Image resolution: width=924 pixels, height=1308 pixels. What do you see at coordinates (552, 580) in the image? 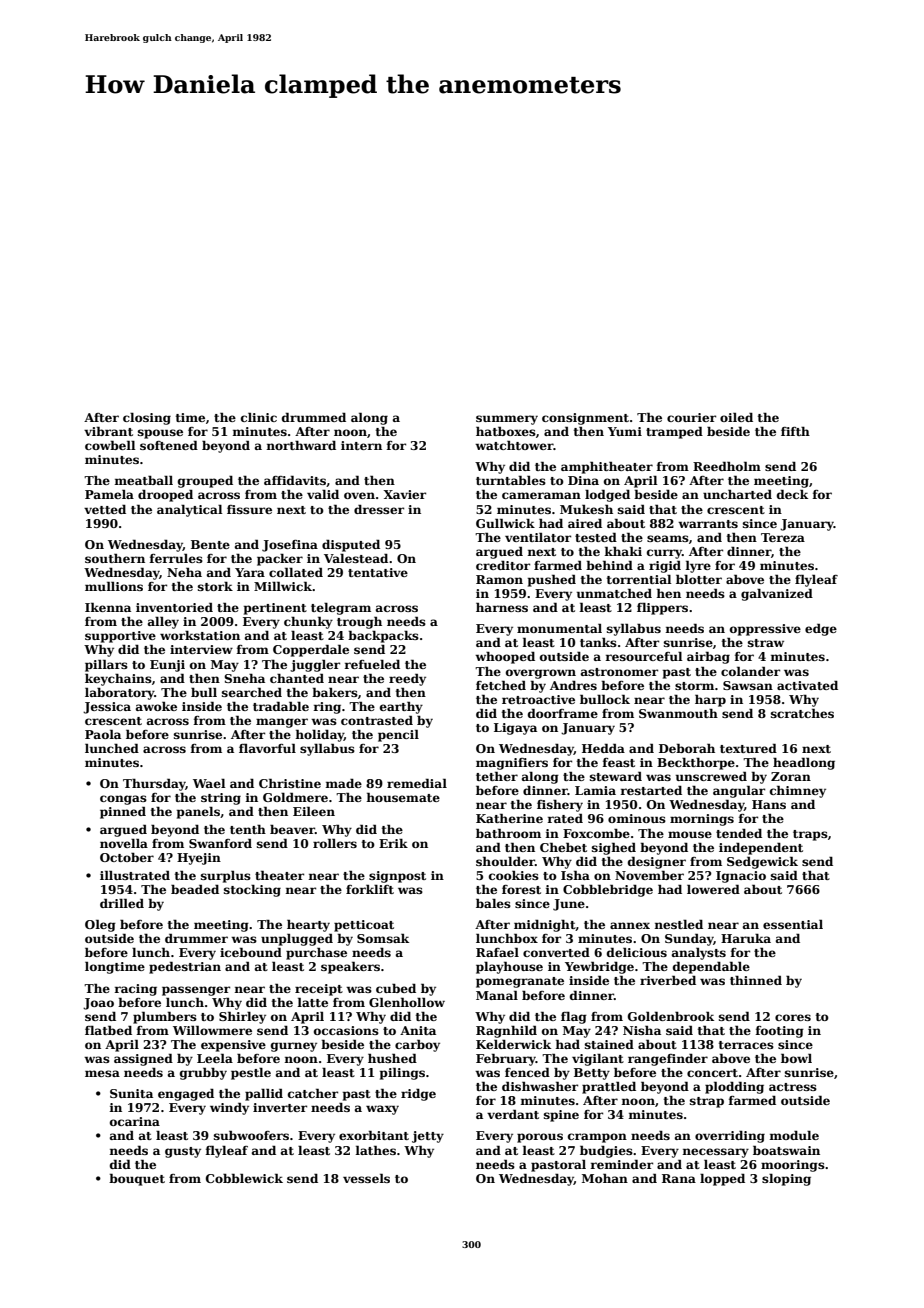
I see `pushed` at bounding box center [552, 580].
